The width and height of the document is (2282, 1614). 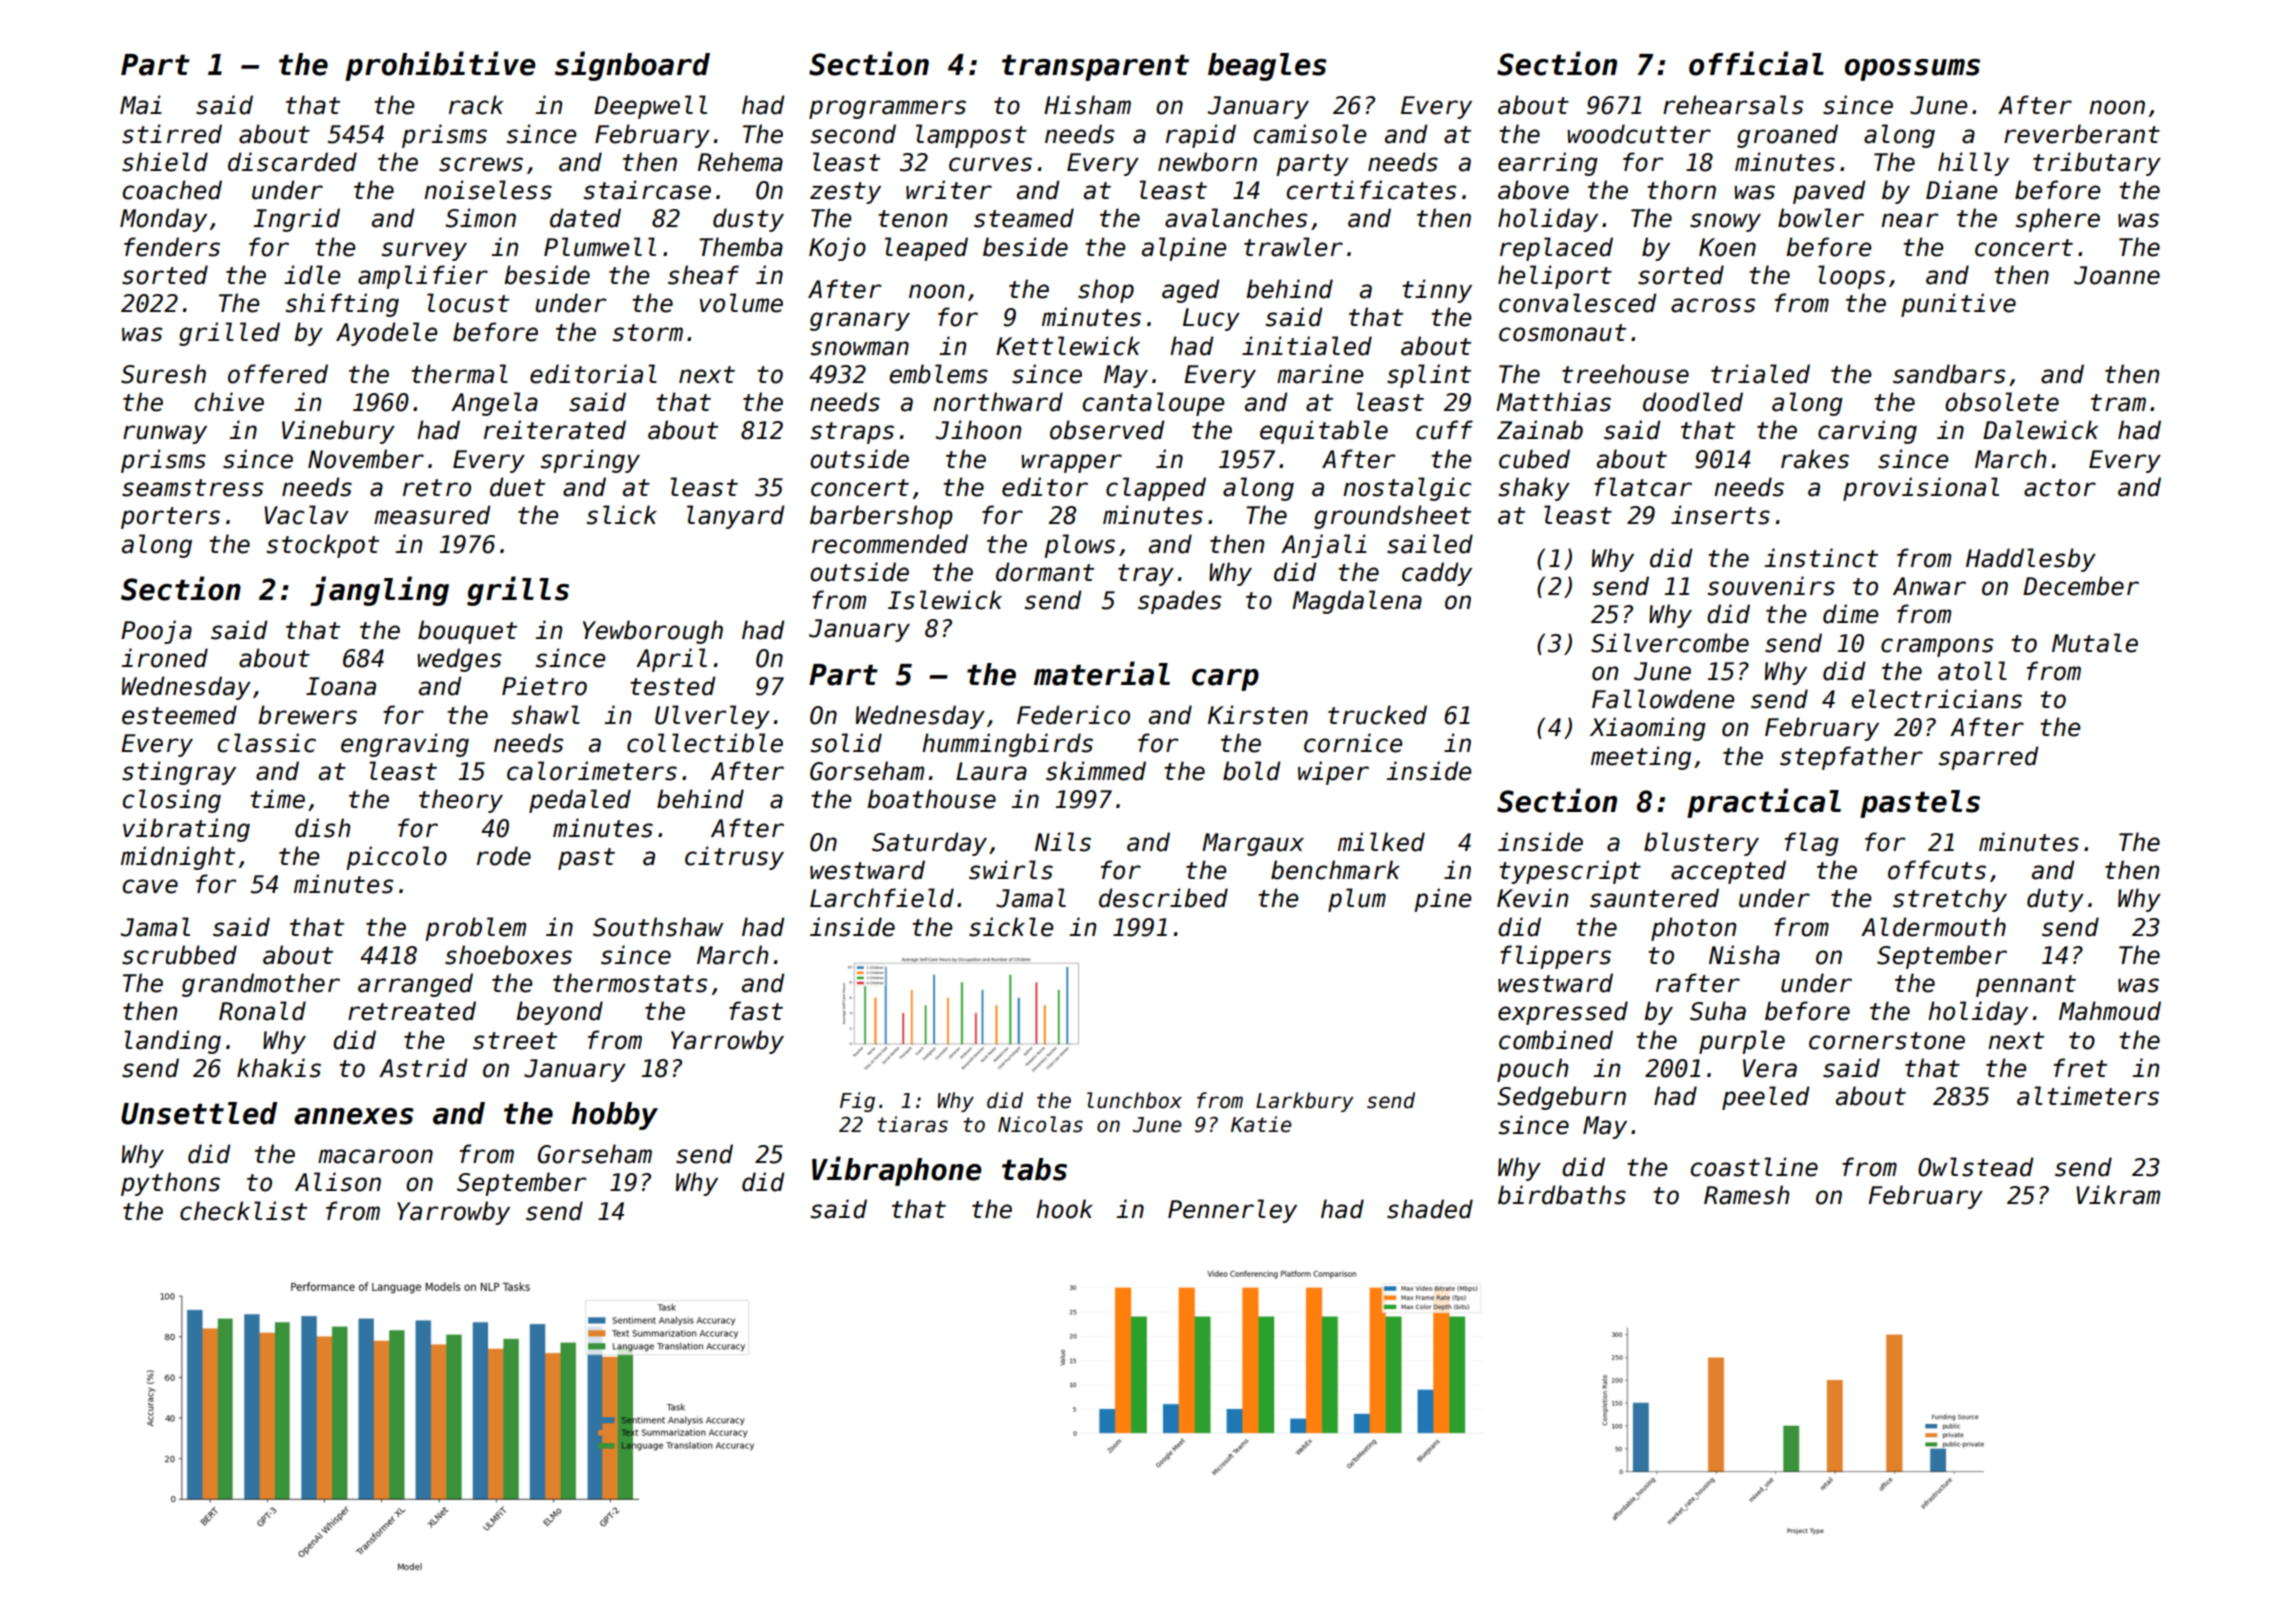 I want to click on Kettlewick, so click(x=1068, y=346).
